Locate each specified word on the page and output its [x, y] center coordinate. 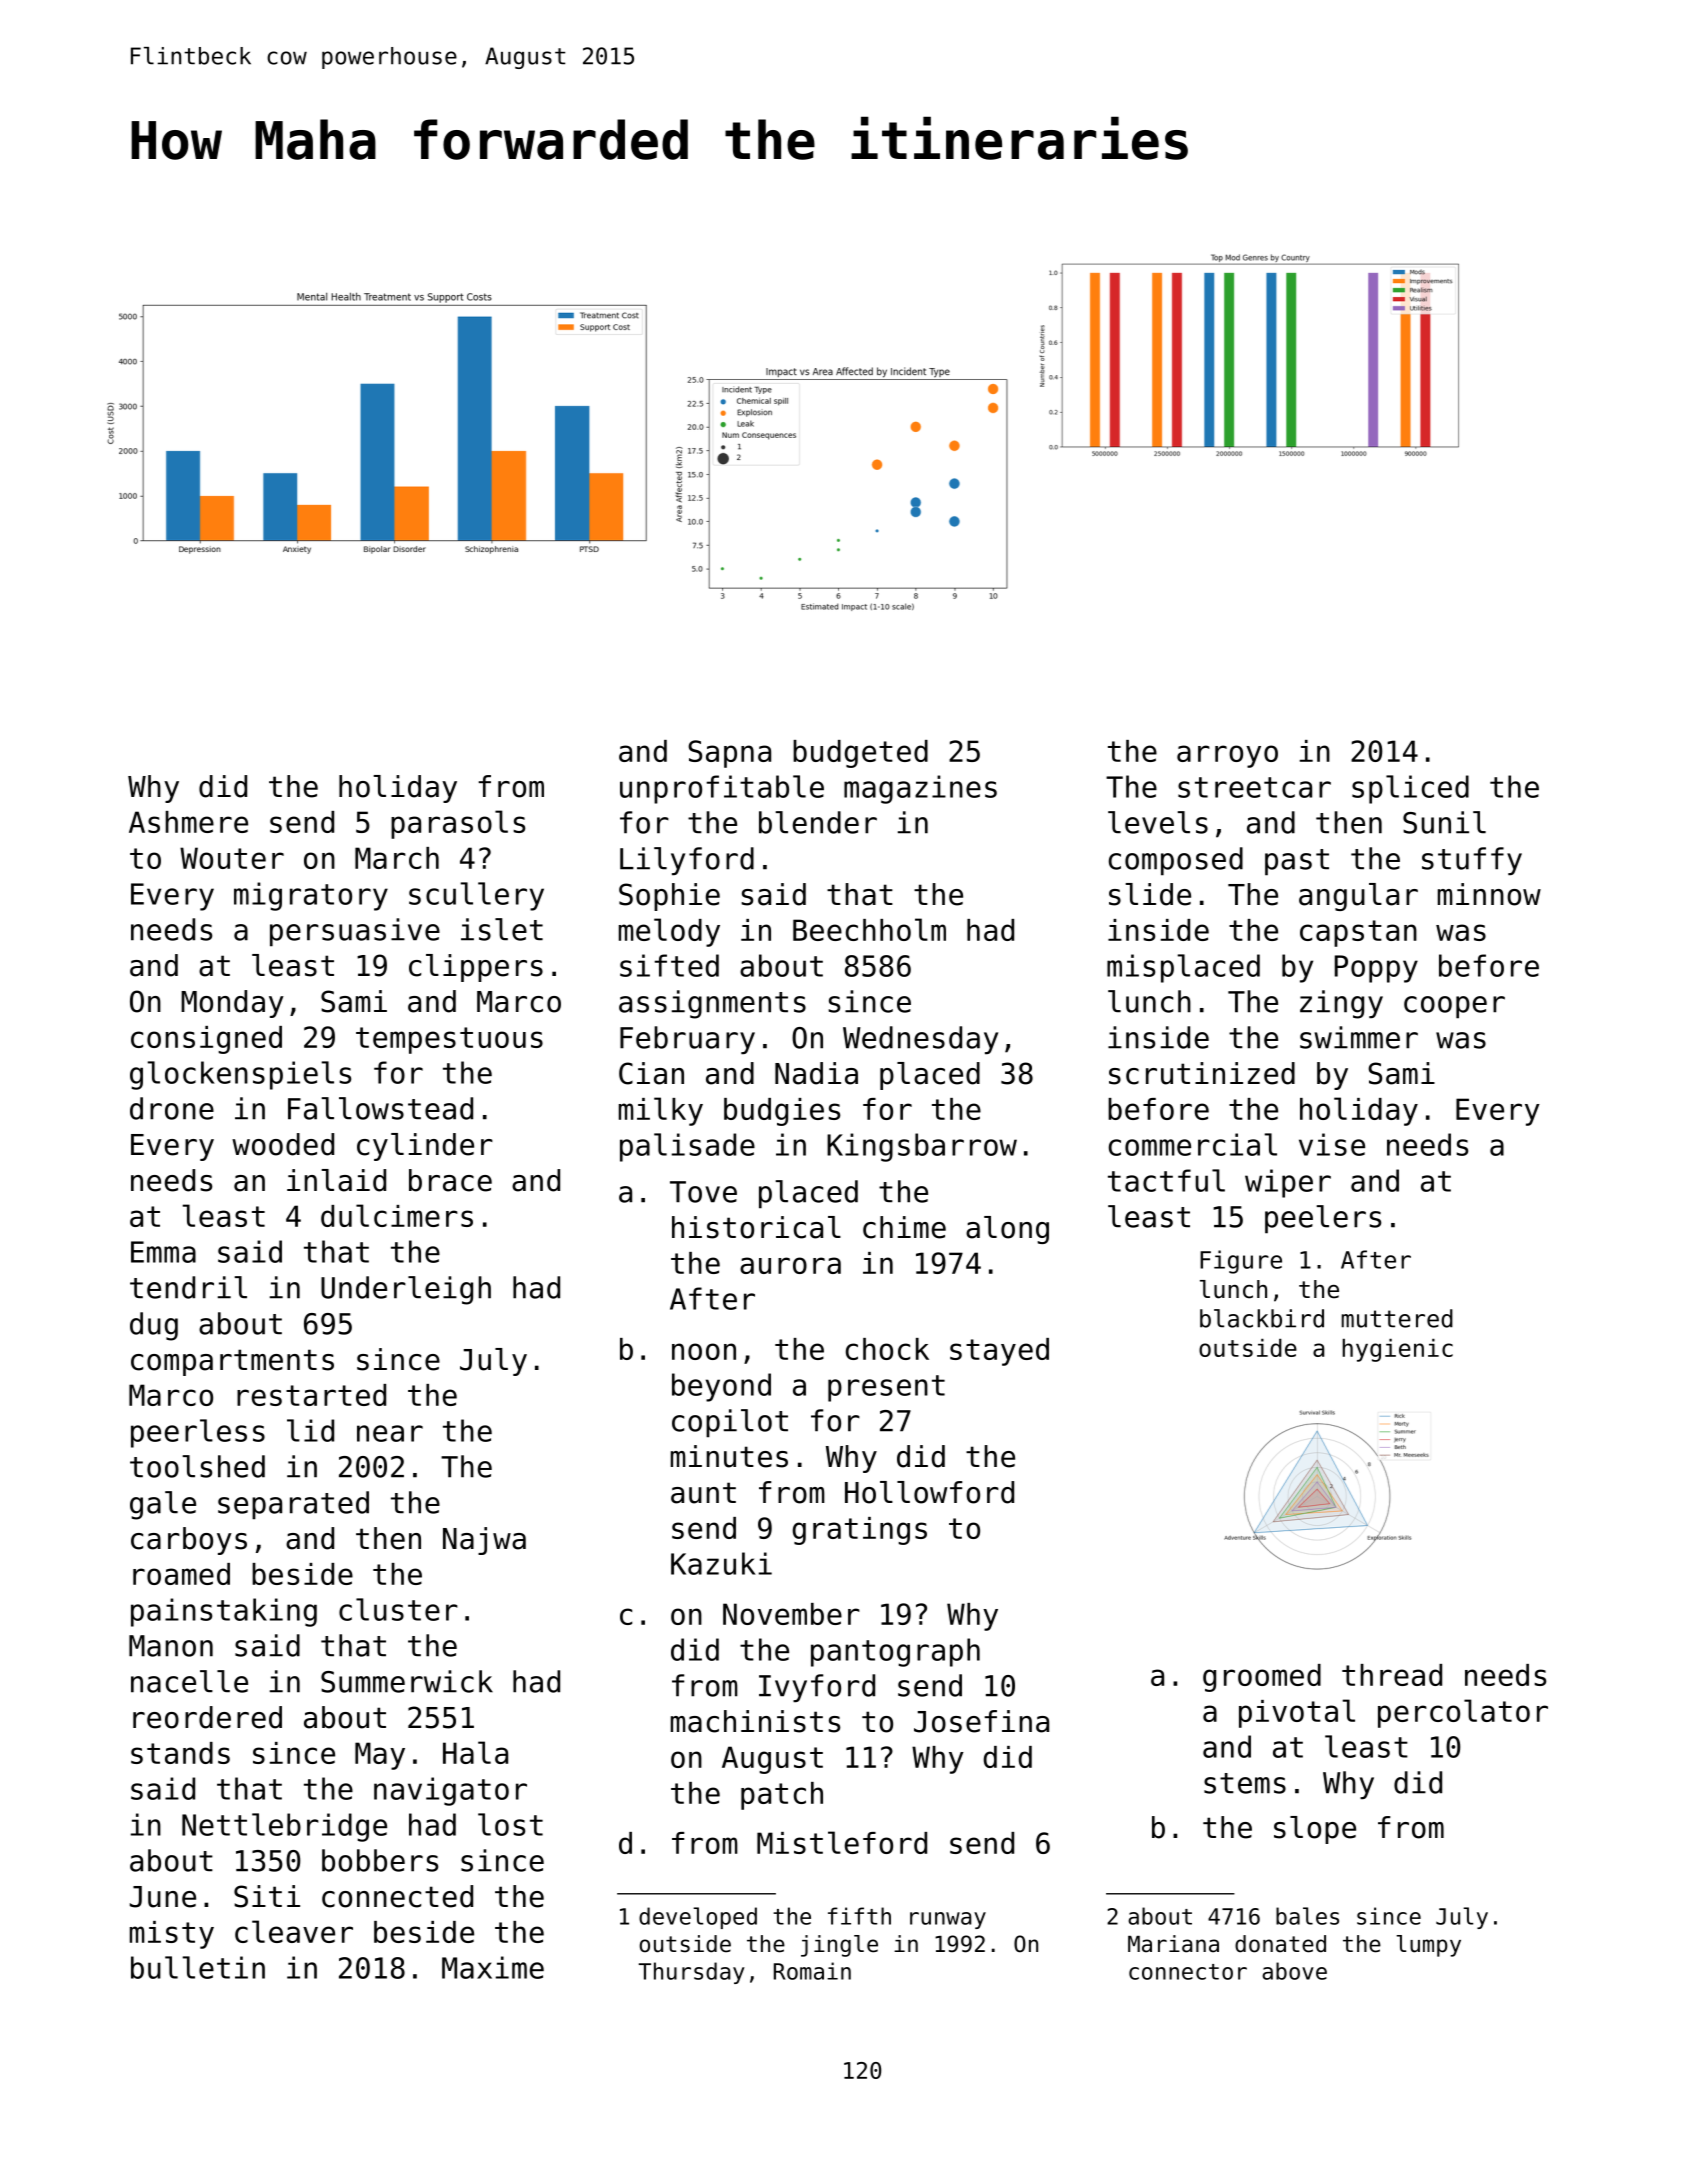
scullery [476, 896]
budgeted [860, 754]
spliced [1410, 789]
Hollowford [929, 1492]
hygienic [1397, 1350]
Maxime [493, 1967]
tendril [188, 1287]
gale [163, 1505]
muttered [1397, 1318]
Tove [703, 1192]
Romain [812, 1971]
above [1294, 1971]
